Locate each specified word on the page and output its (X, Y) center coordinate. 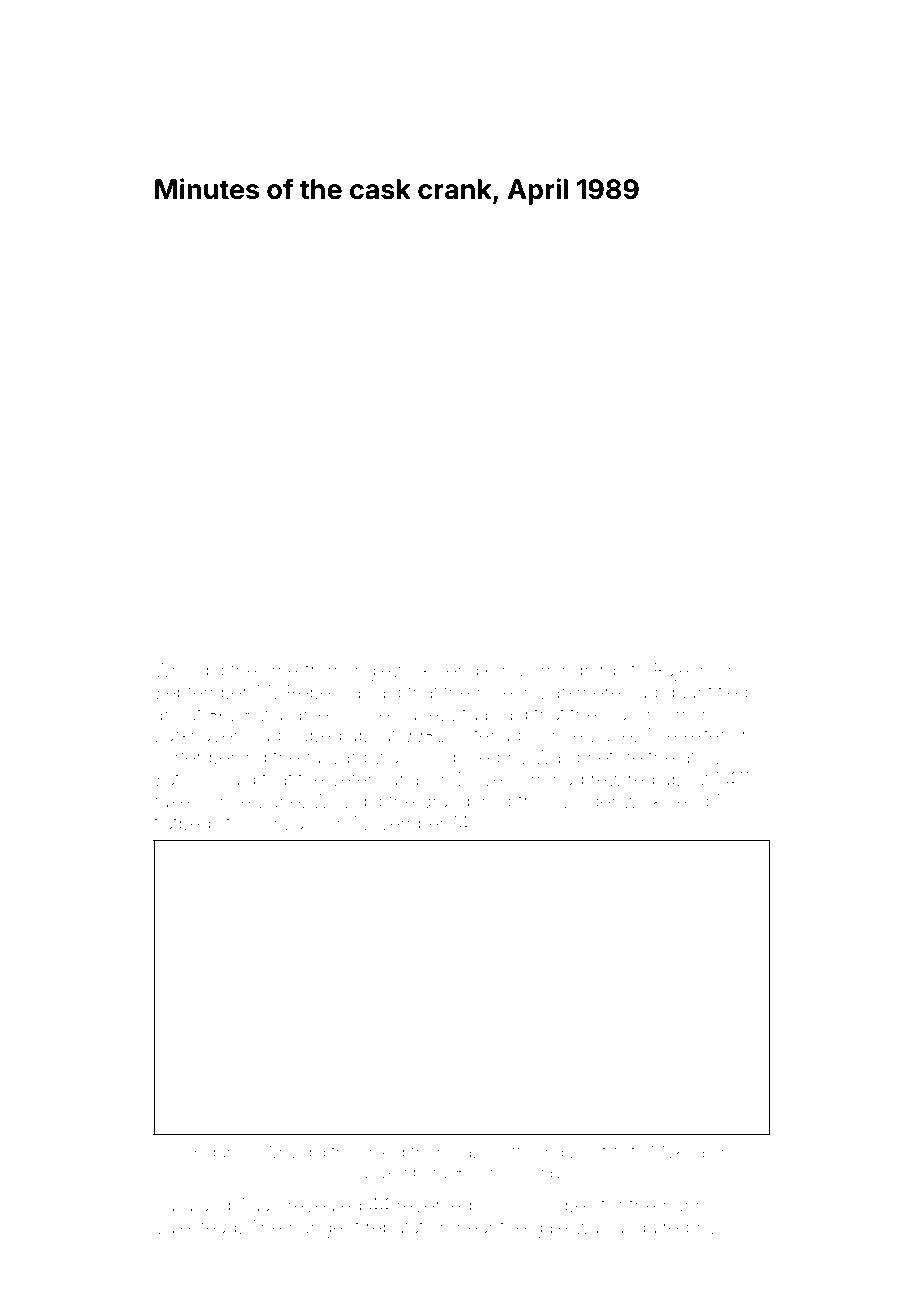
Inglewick (390, 672)
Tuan (259, 1205)
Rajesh (682, 672)
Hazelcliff (486, 1151)
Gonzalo (284, 823)
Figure (218, 1153)
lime (281, 670)
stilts (610, 1152)
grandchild (466, 803)
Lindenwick (613, 801)
